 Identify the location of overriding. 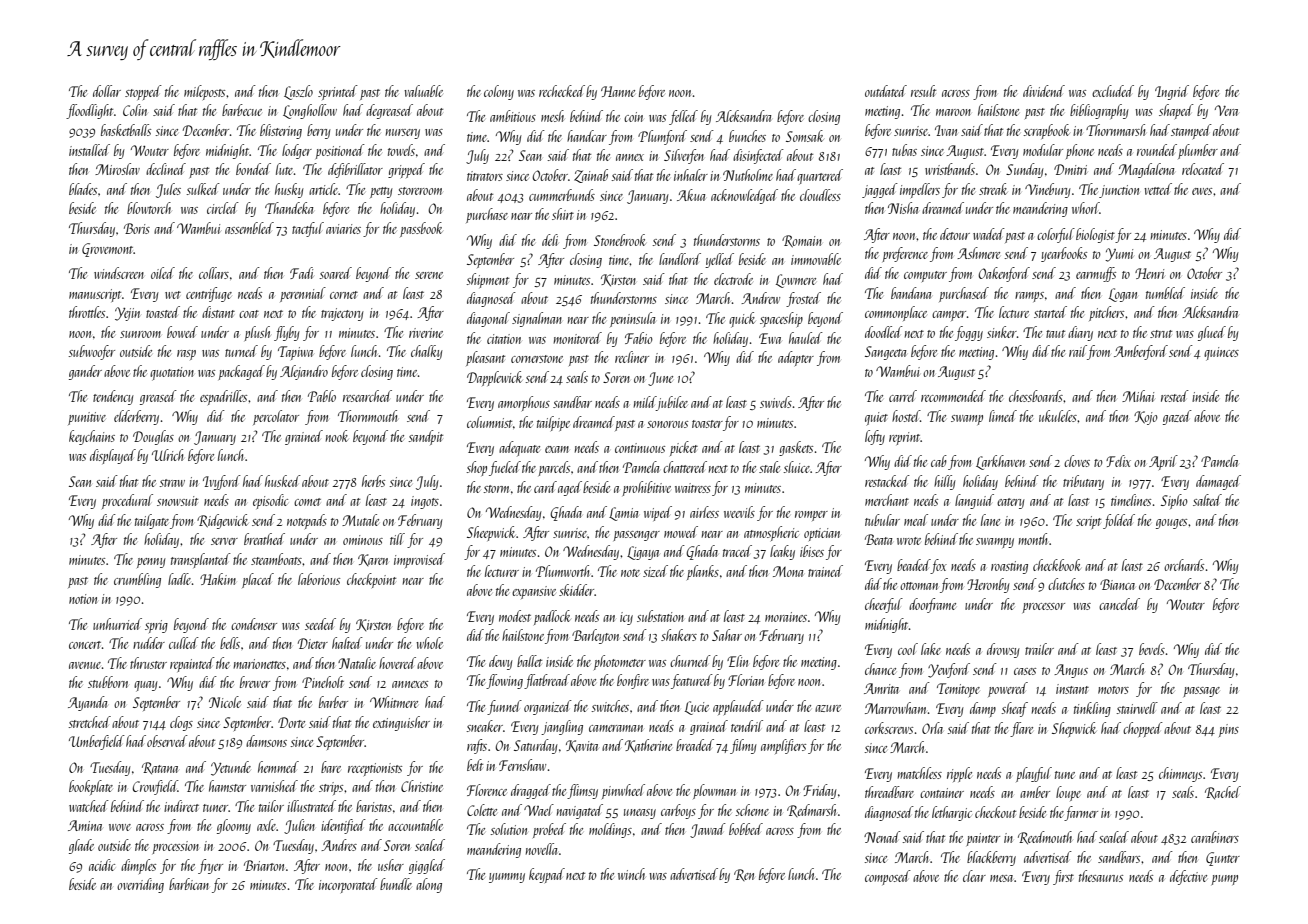
(140, 885).
